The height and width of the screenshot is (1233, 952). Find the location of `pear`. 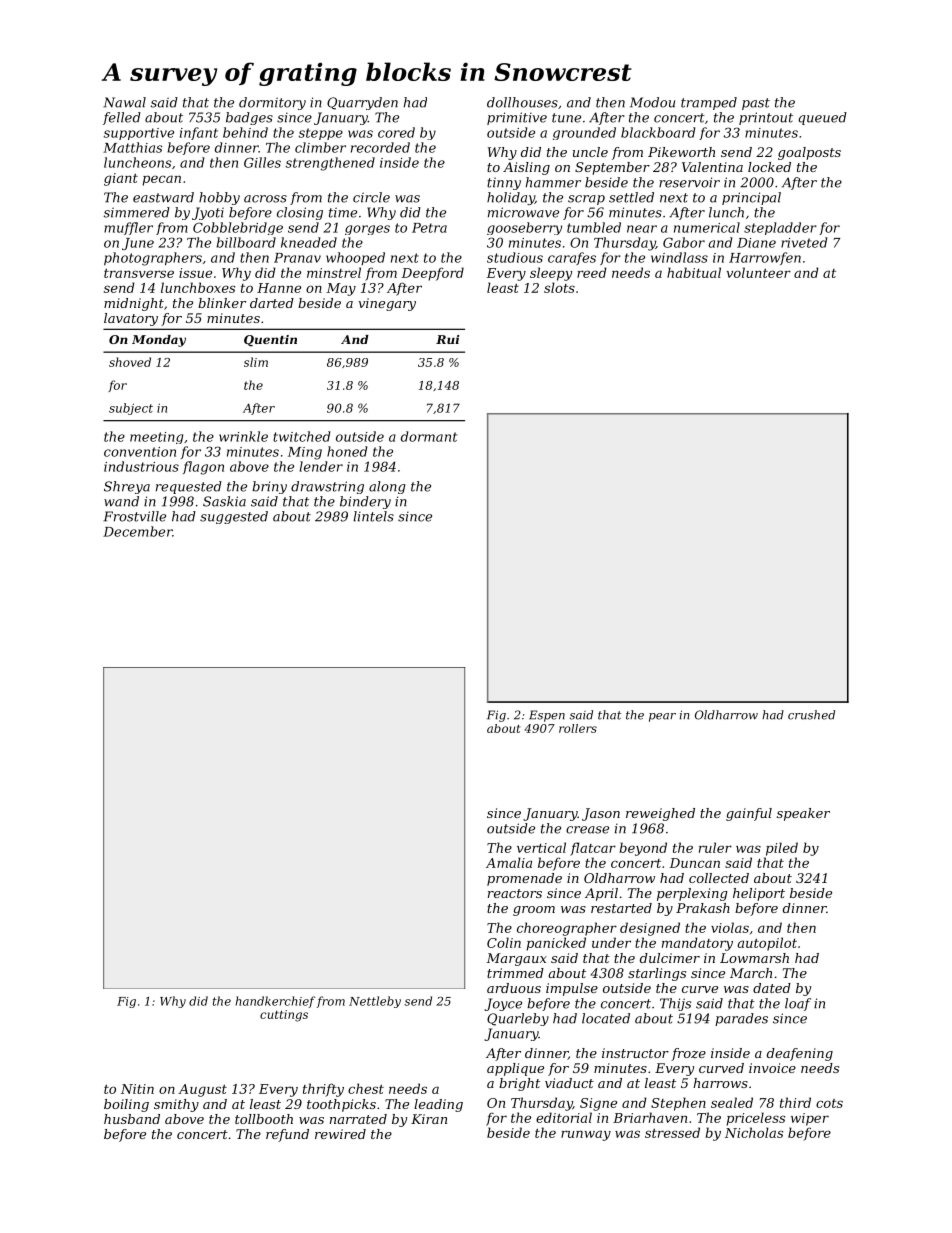

pear is located at coordinates (662, 717).
